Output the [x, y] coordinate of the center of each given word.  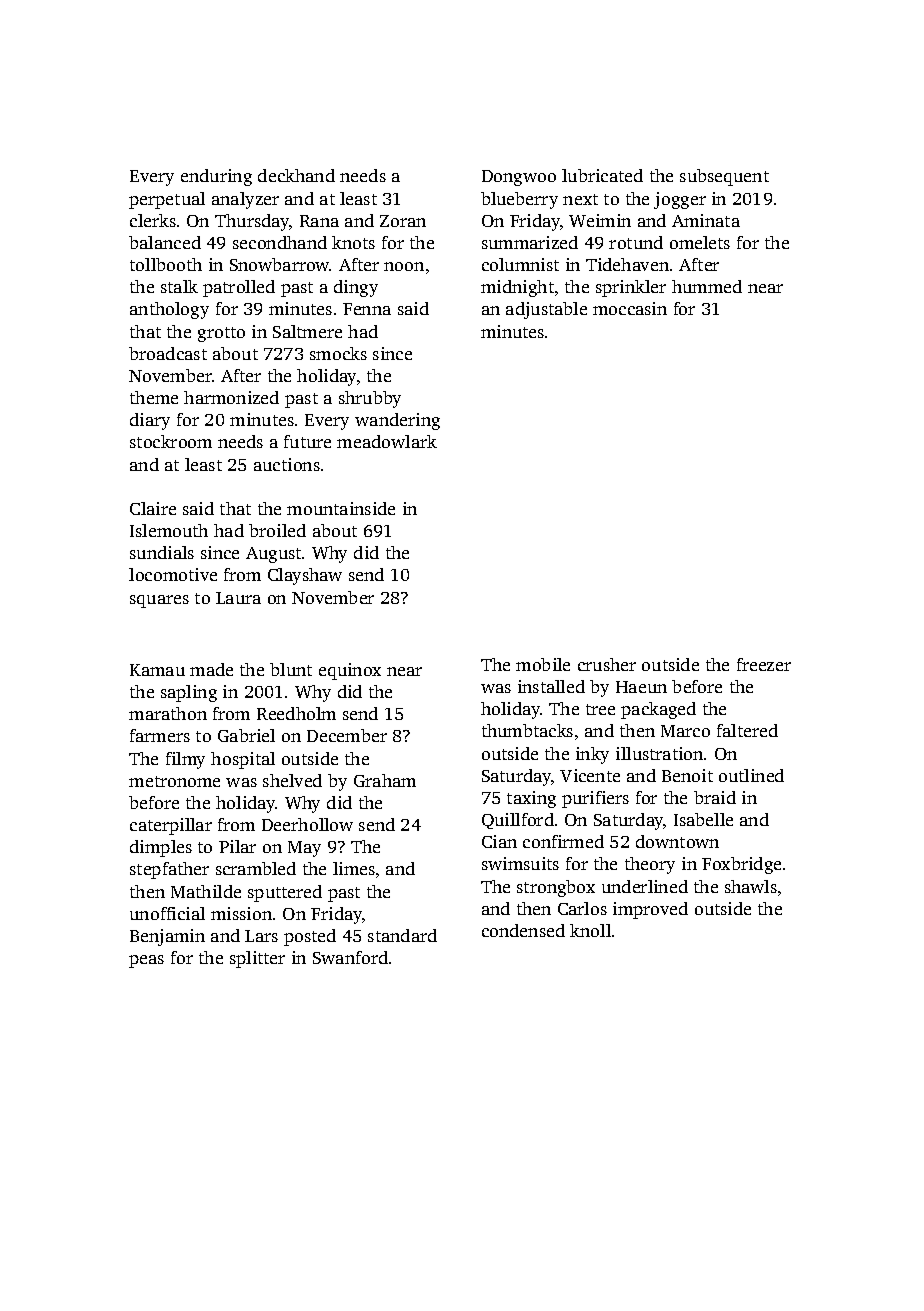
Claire [153, 508]
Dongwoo [519, 178]
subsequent [724, 177]
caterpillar [171, 826]
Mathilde [206, 891]
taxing [531, 799]
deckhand [296, 175]
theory [650, 865]
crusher [607, 664]
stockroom [171, 441]
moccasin [630, 308]
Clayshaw [305, 576]
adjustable [546, 310]
